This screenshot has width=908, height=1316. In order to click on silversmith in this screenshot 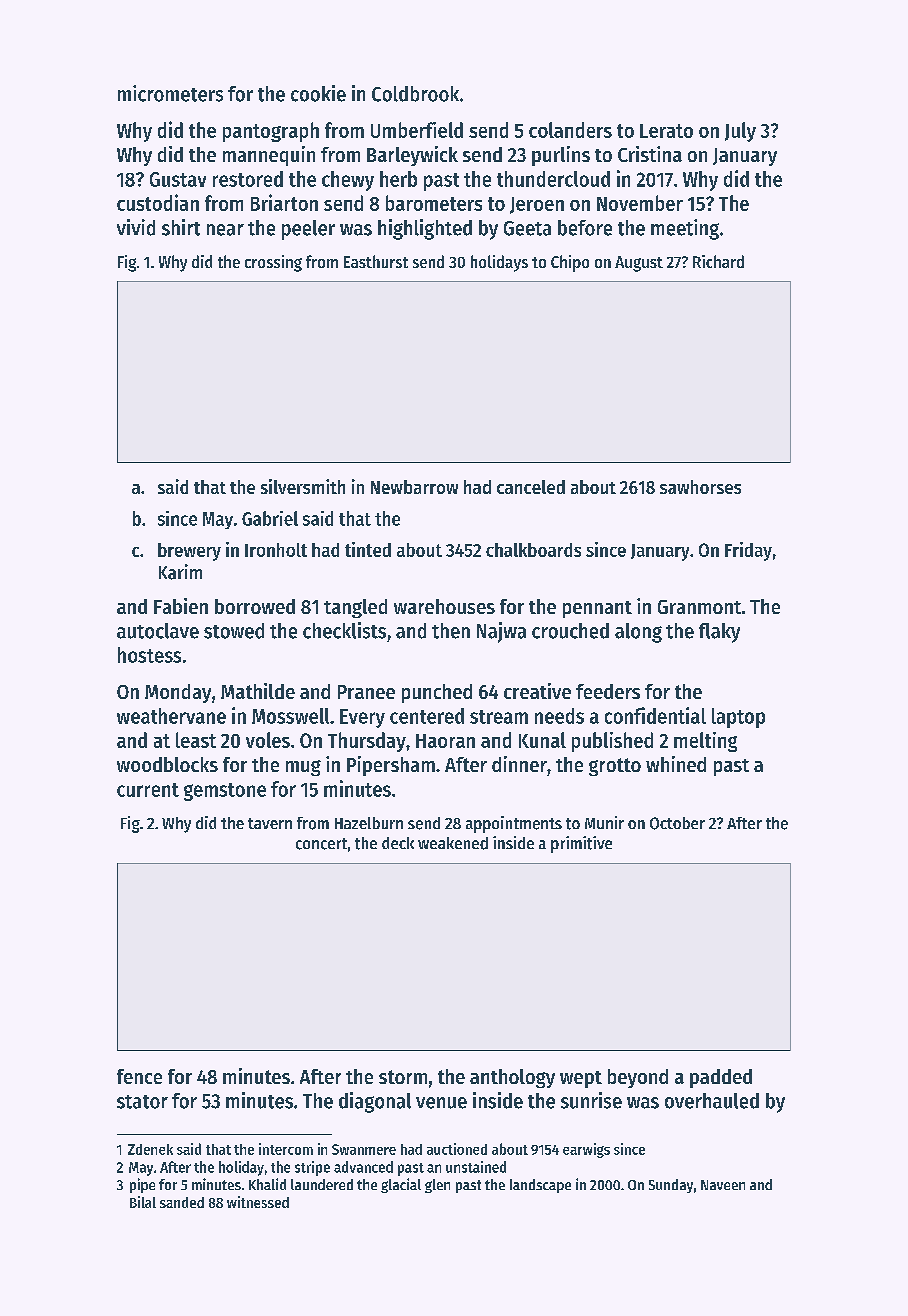, I will do `click(303, 486)`.
